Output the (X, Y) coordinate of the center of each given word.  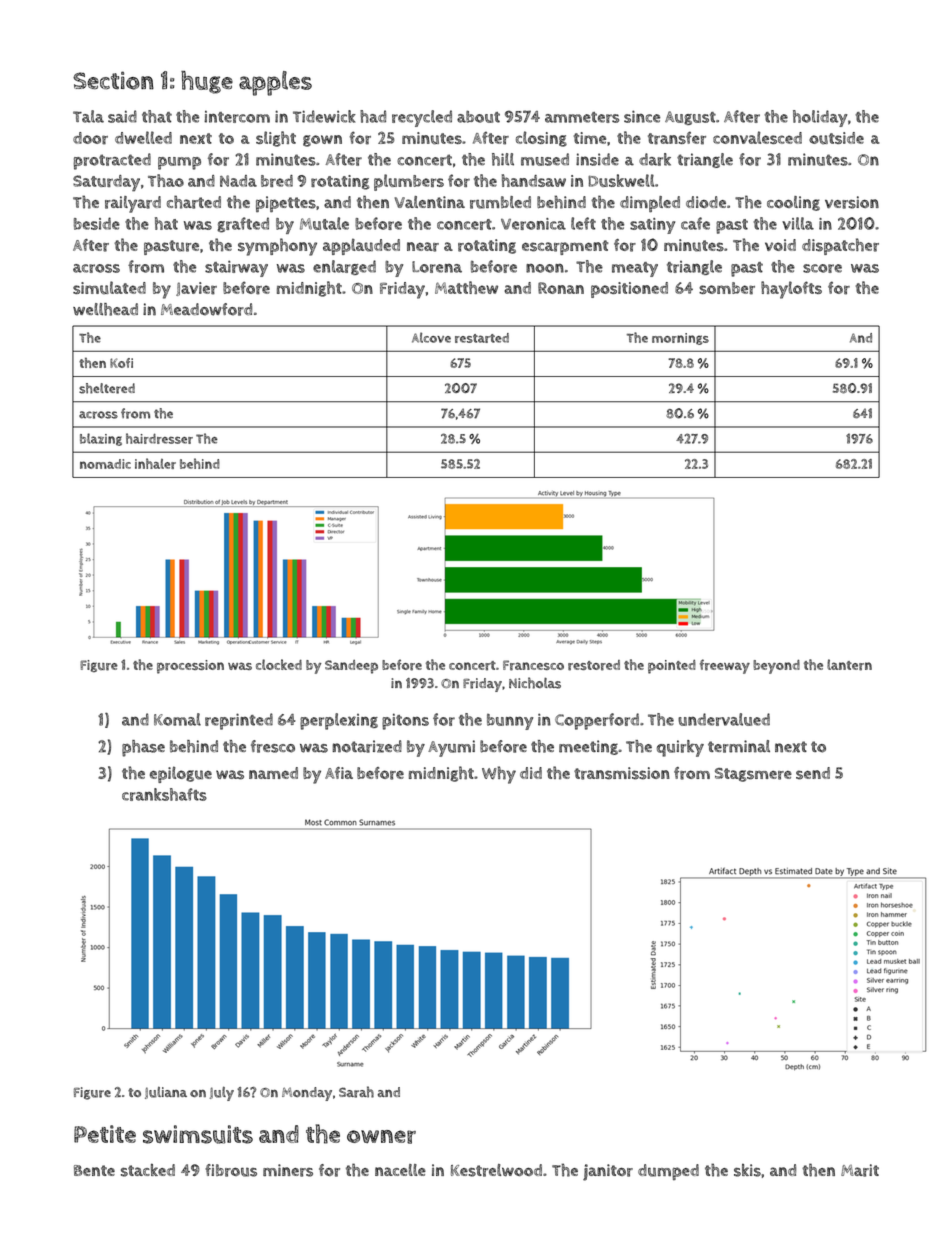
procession (190, 667)
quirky (680, 748)
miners (288, 1170)
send (813, 773)
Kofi (121, 363)
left (583, 223)
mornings (680, 339)
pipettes (286, 204)
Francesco (533, 665)
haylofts (791, 290)
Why (499, 775)
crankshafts (164, 794)
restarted (482, 338)
